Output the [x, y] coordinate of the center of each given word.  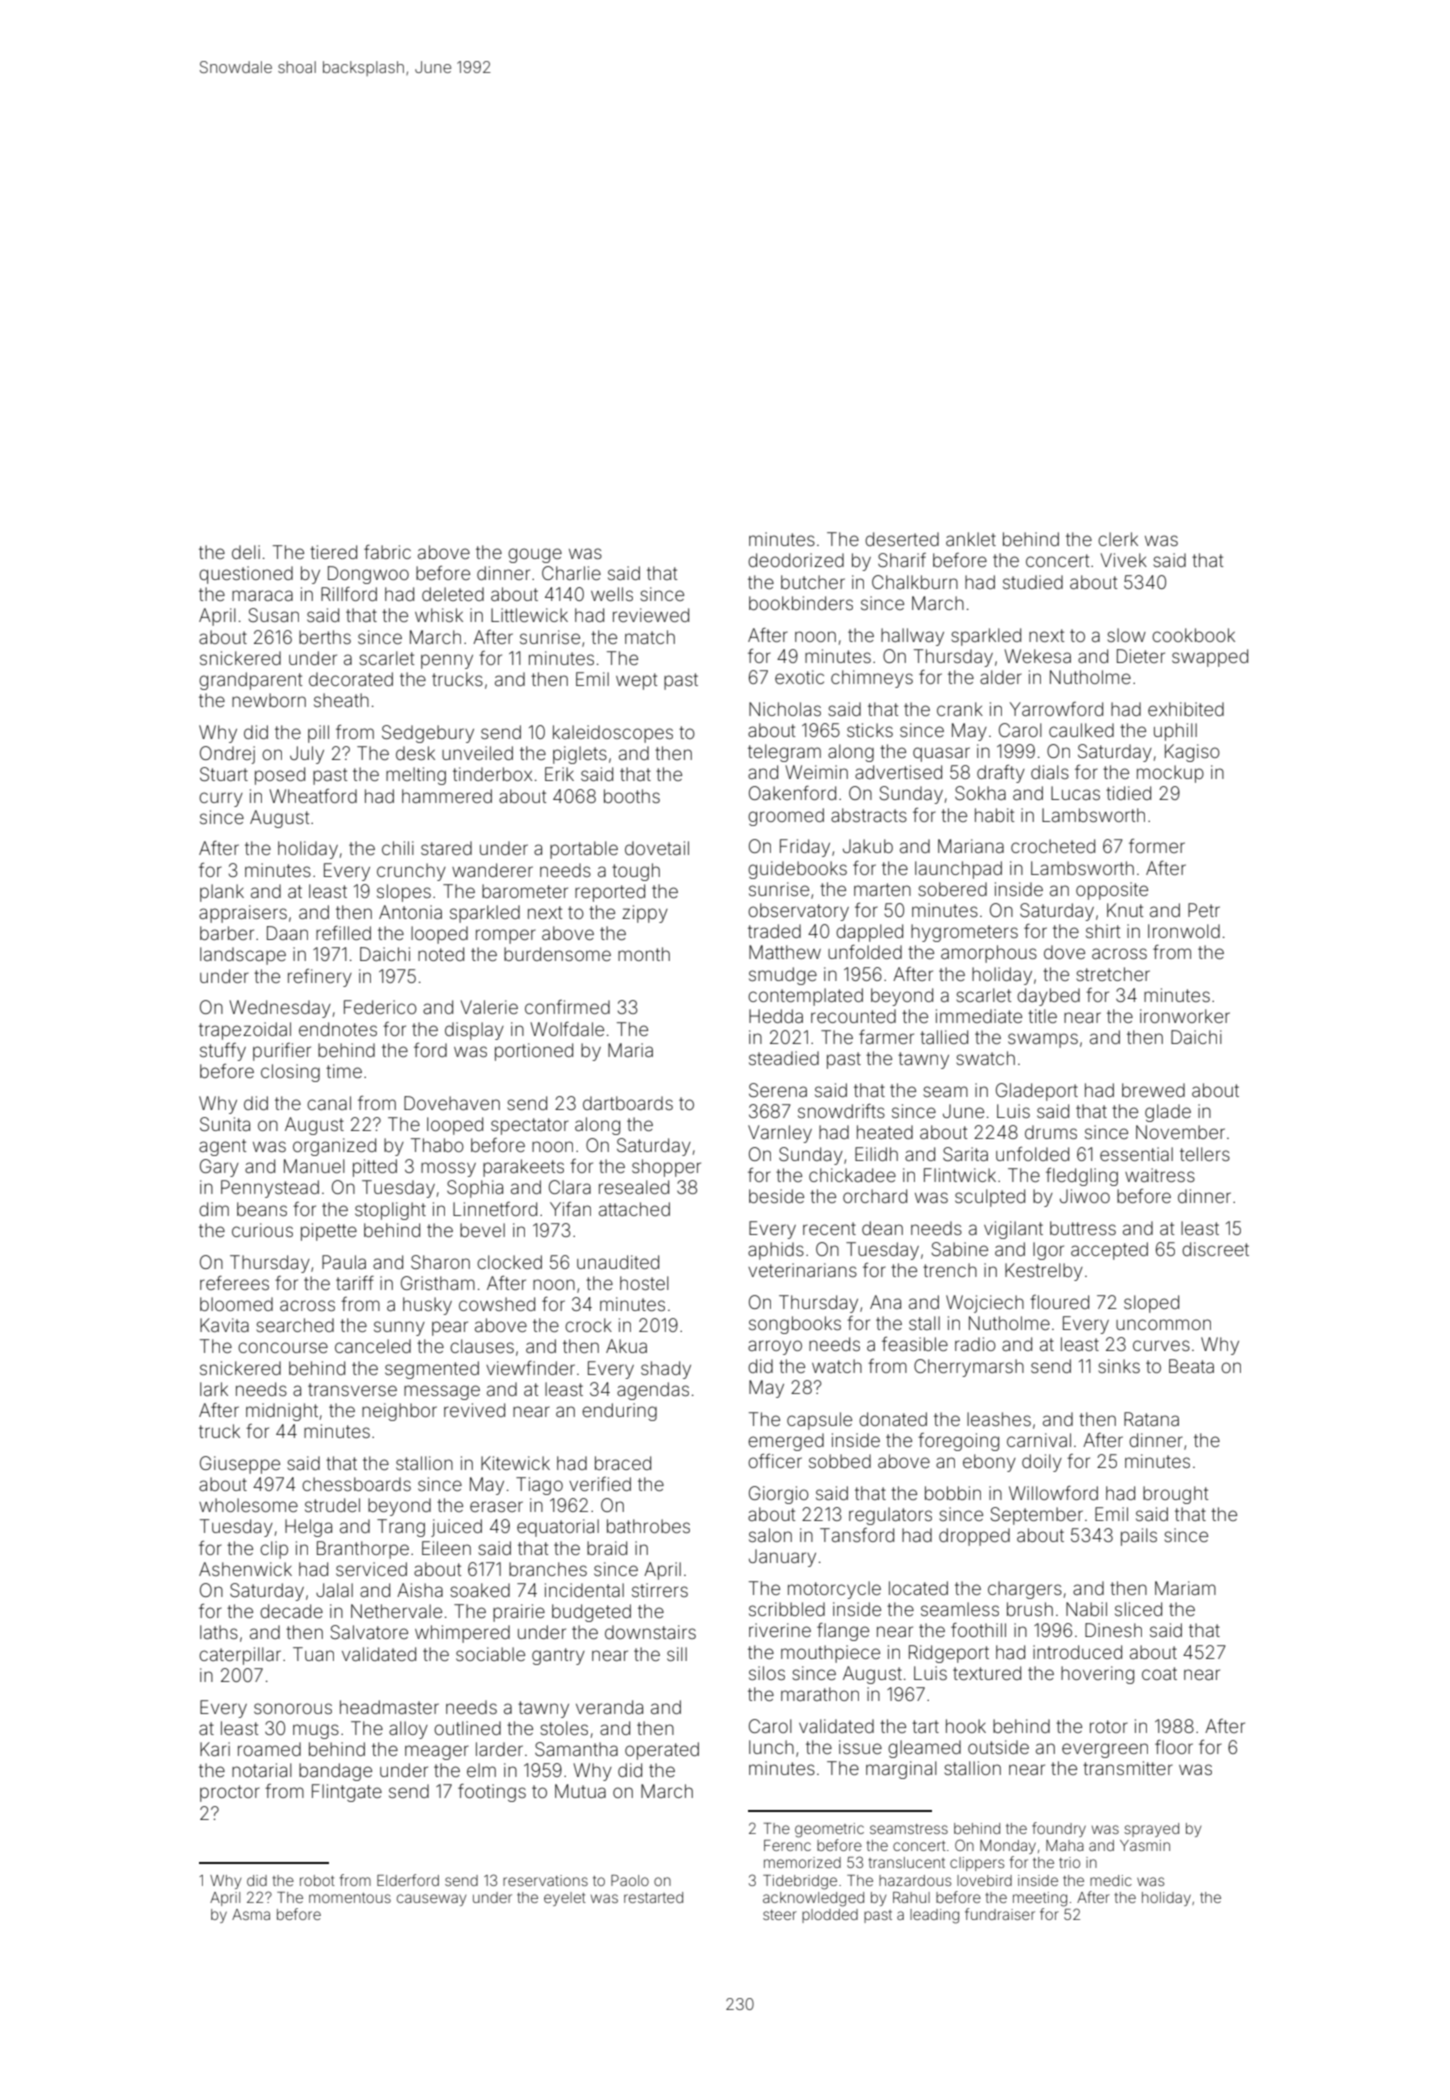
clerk [1118, 539]
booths [632, 796]
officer [775, 1461]
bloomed [236, 1304]
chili [398, 848]
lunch [771, 1747]
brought [1175, 1495]
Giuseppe [240, 1465]
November [1180, 1132]
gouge [535, 555]
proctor [230, 1793]
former [1157, 846]
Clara [570, 1187]
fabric [387, 552]
